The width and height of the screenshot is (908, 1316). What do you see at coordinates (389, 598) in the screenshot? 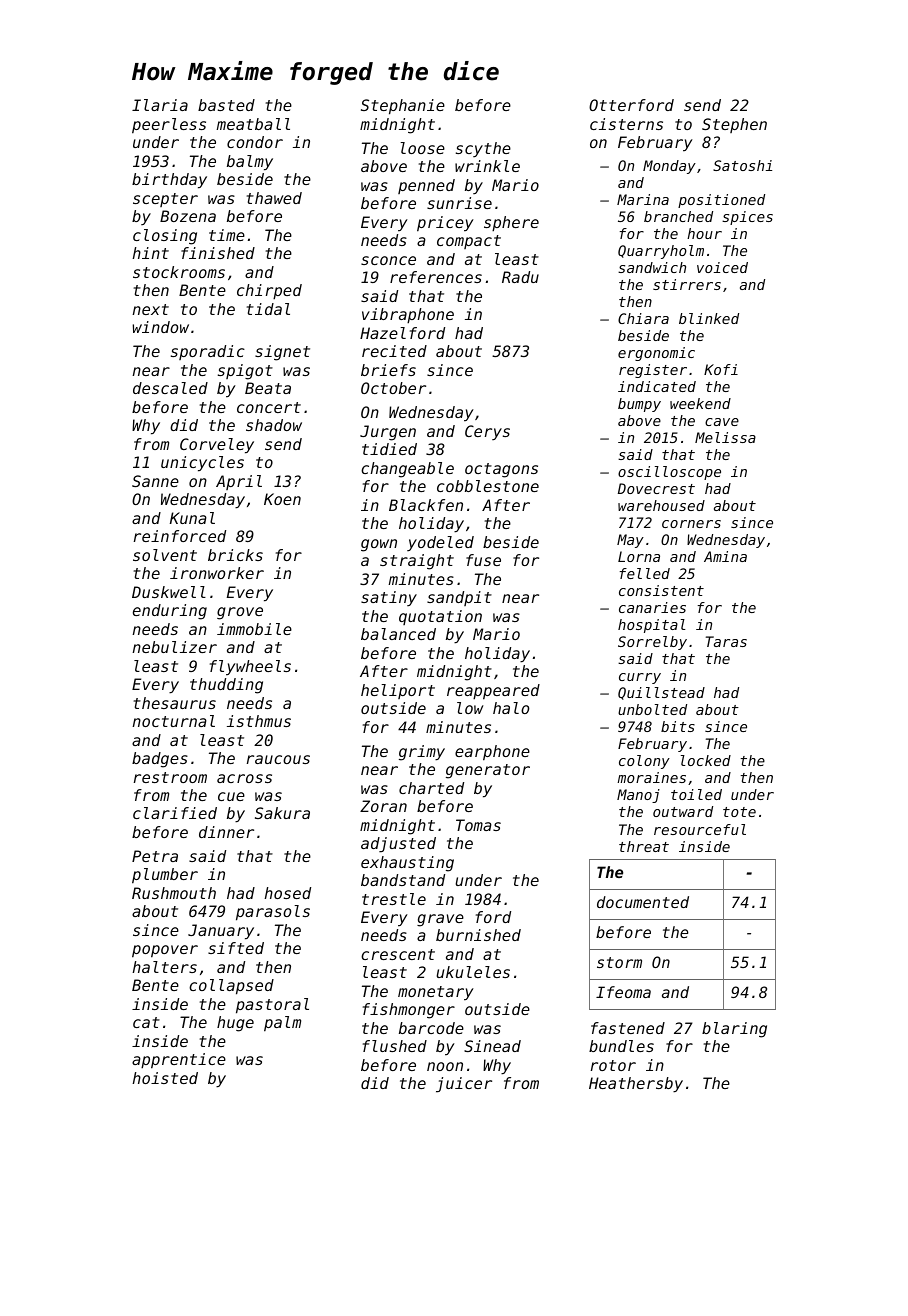
I see `satiny` at bounding box center [389, 598].
